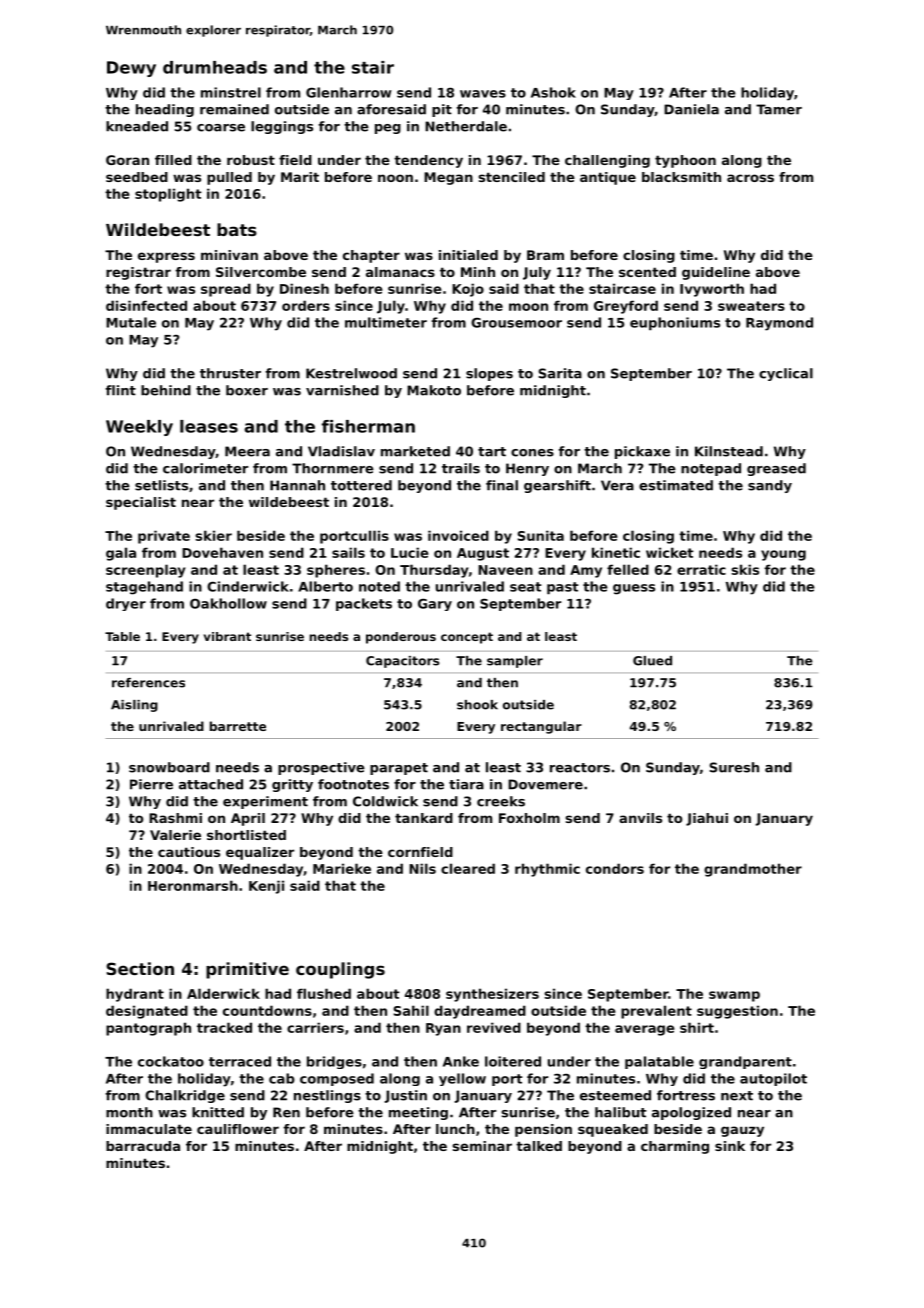 This screenshot has width=924, height=1308. Describe the element at coordinates (547, 870) in the screenshot. I see `rhythmic` at that location.
